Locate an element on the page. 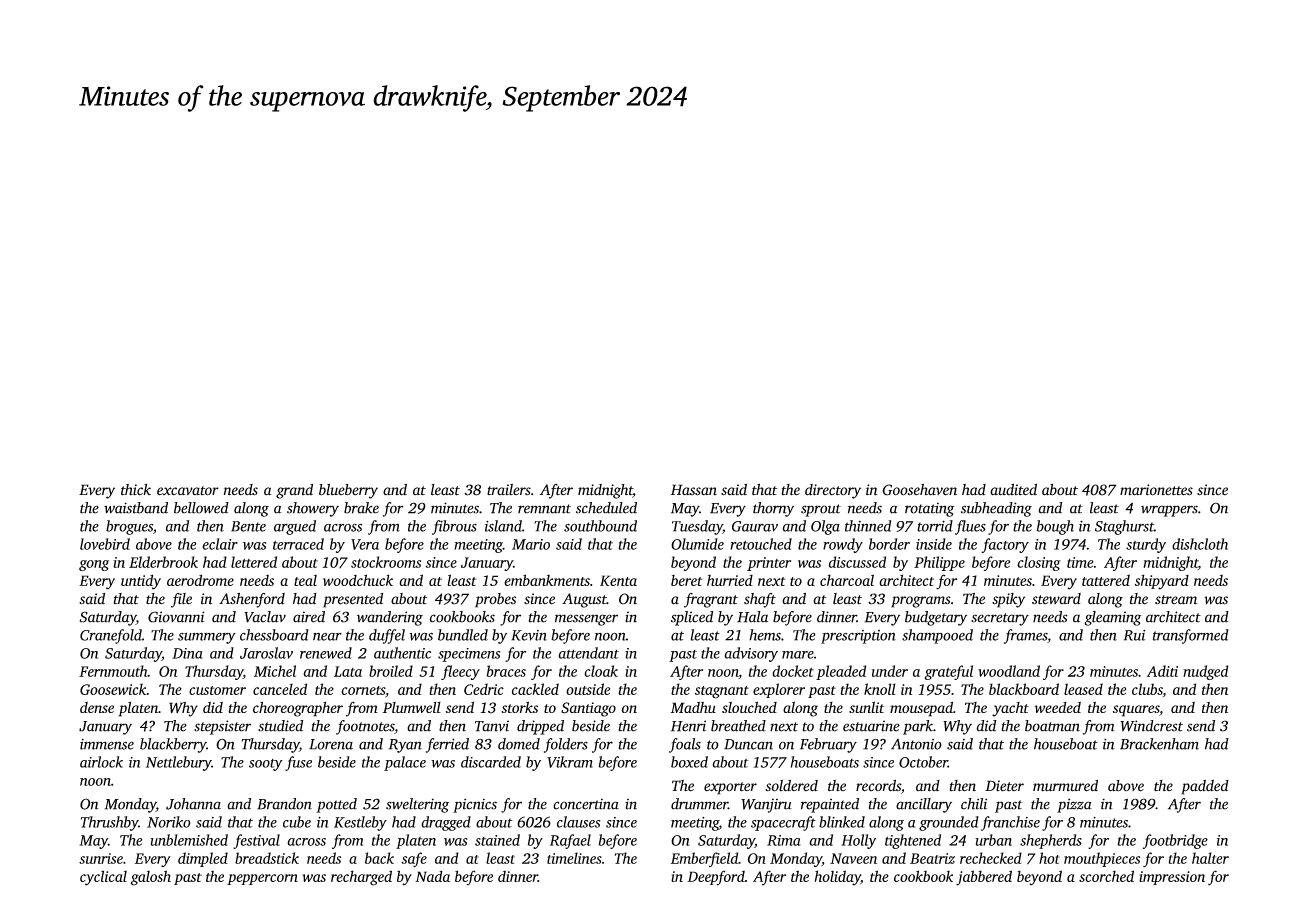 Image resolution: width=1308 pixels, height=924 pixels. galosh is located at coordinates (151, 878).
